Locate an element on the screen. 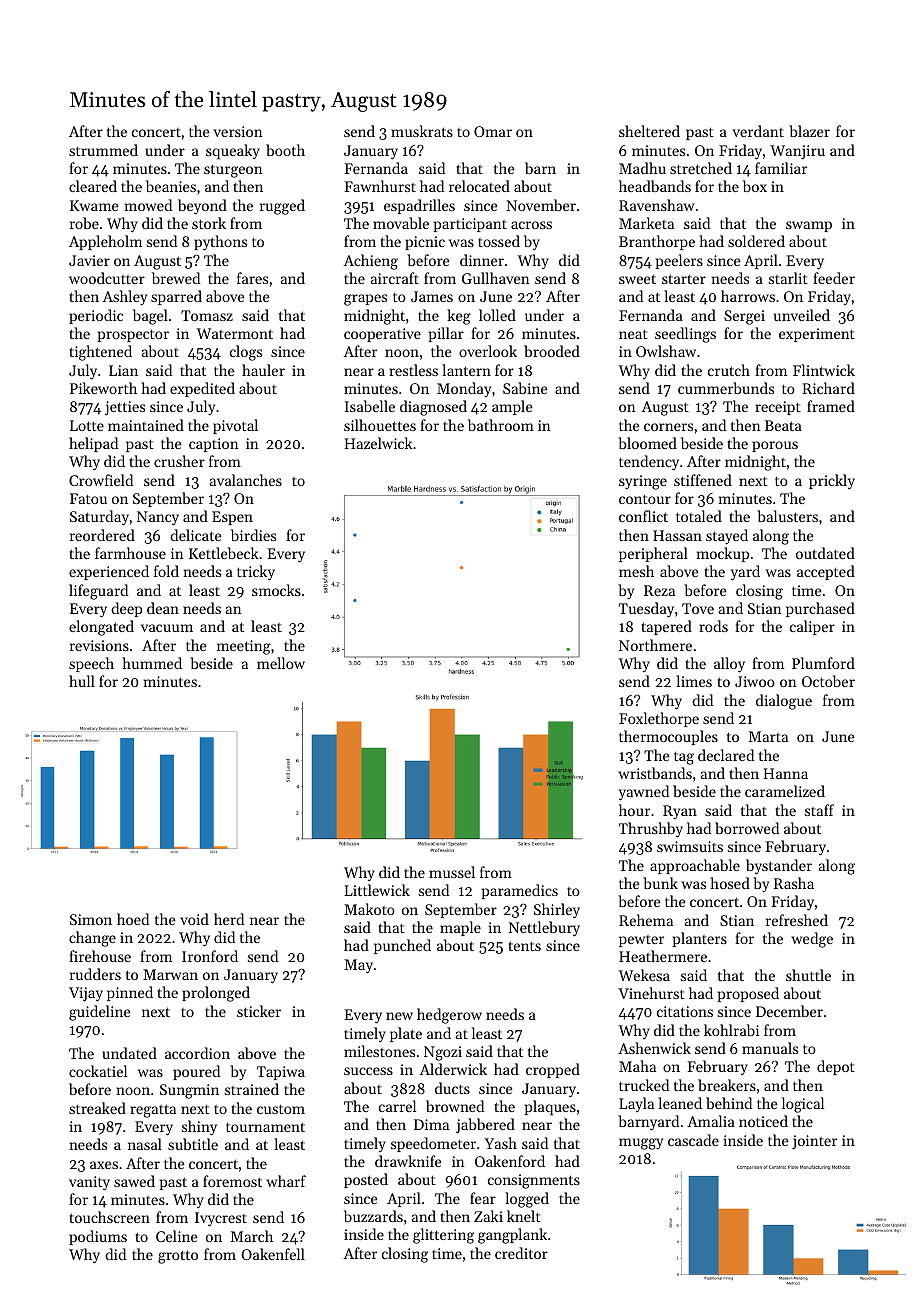  paramedics is located at coordinates (520, 891).
